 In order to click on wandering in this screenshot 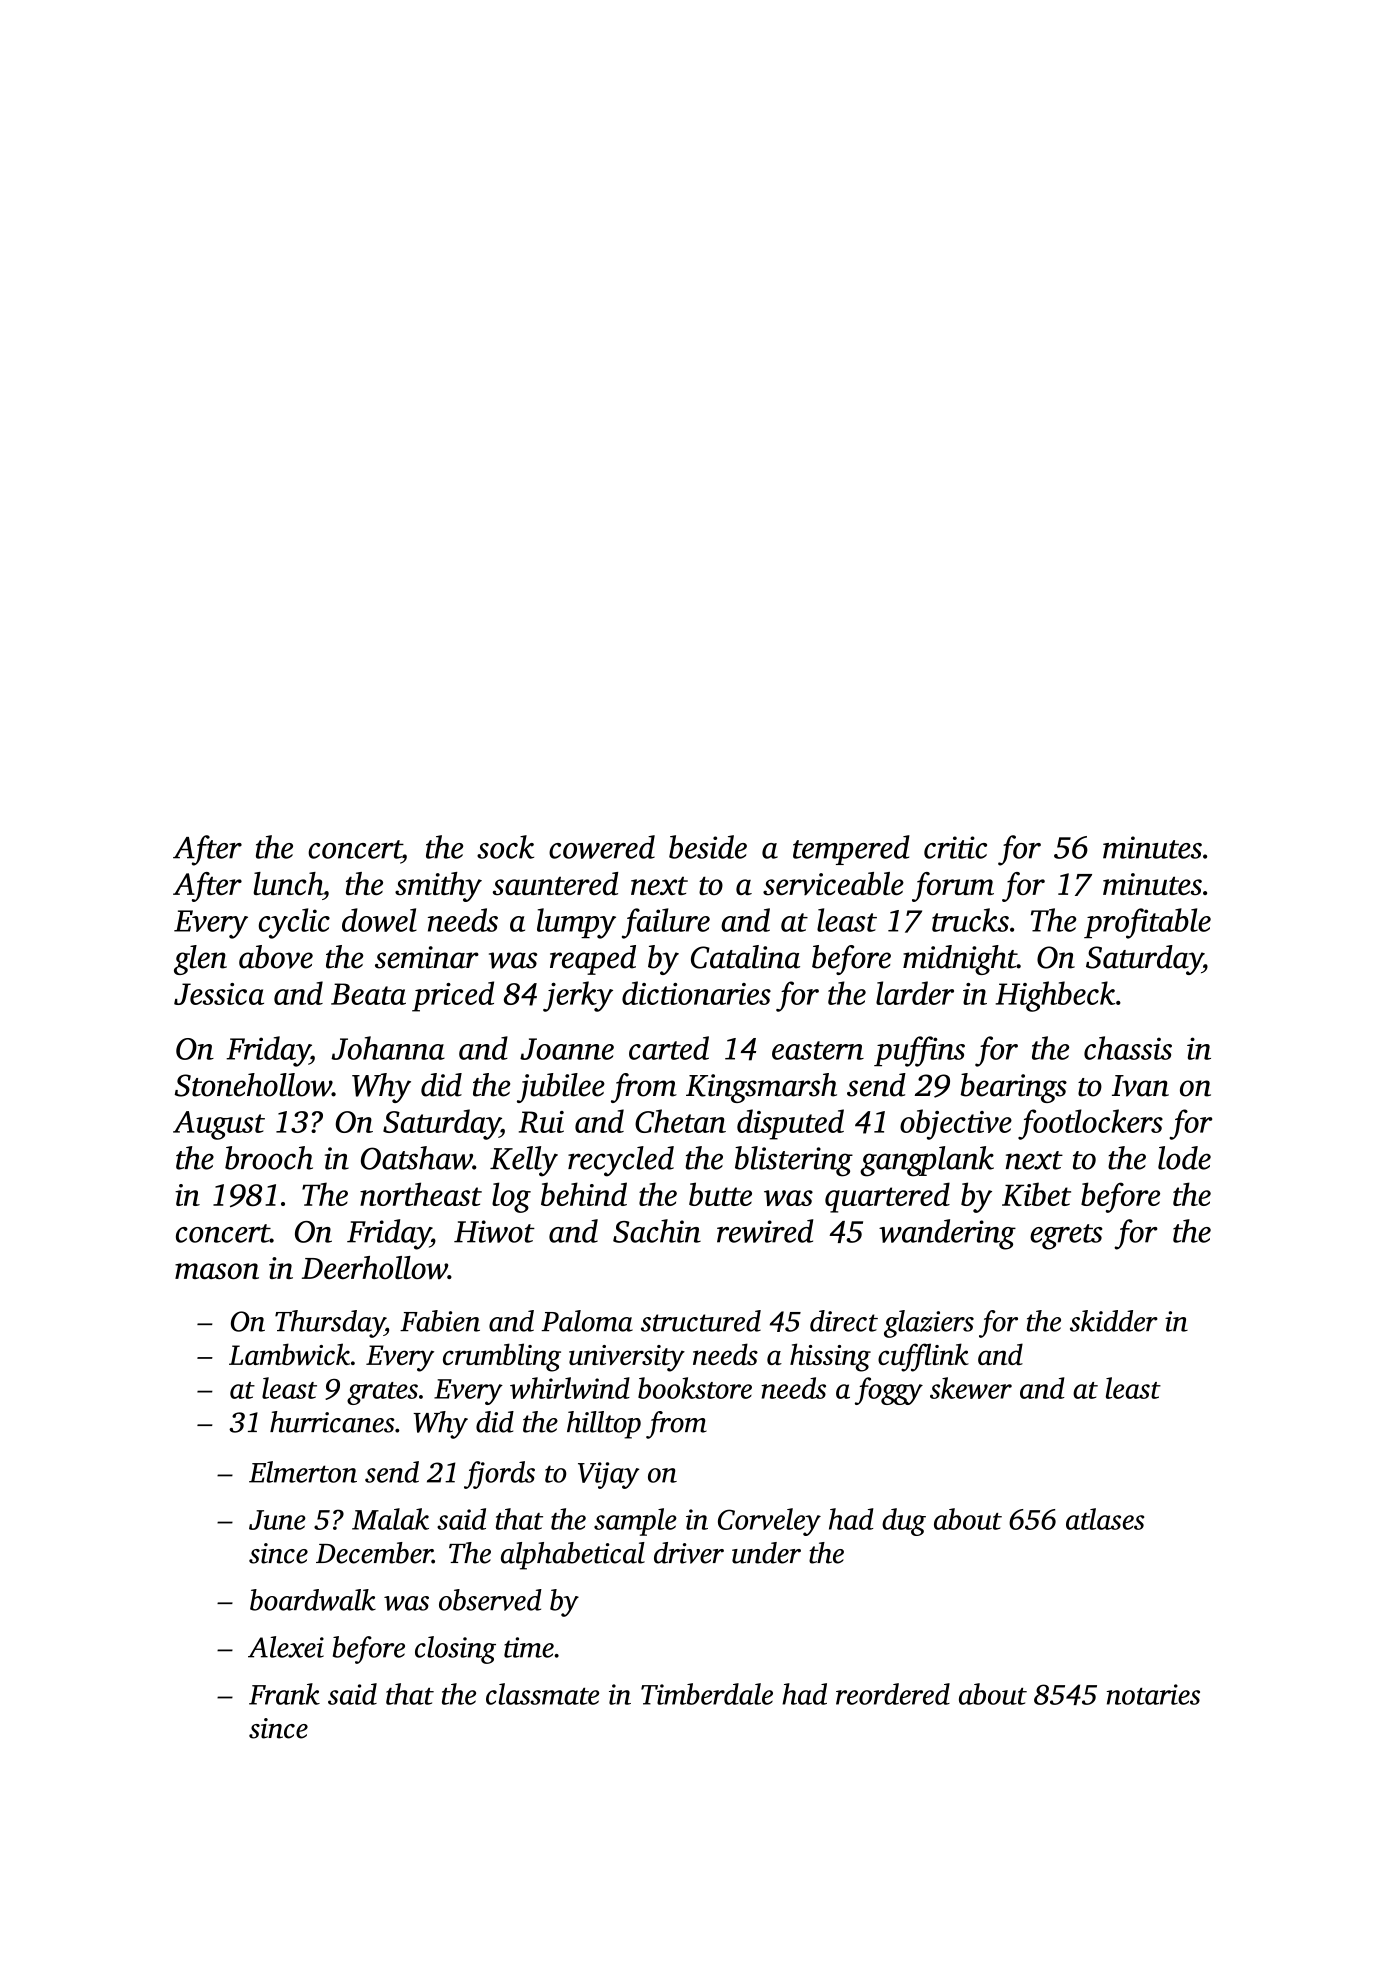, I will do `click(947, 1234)`.
